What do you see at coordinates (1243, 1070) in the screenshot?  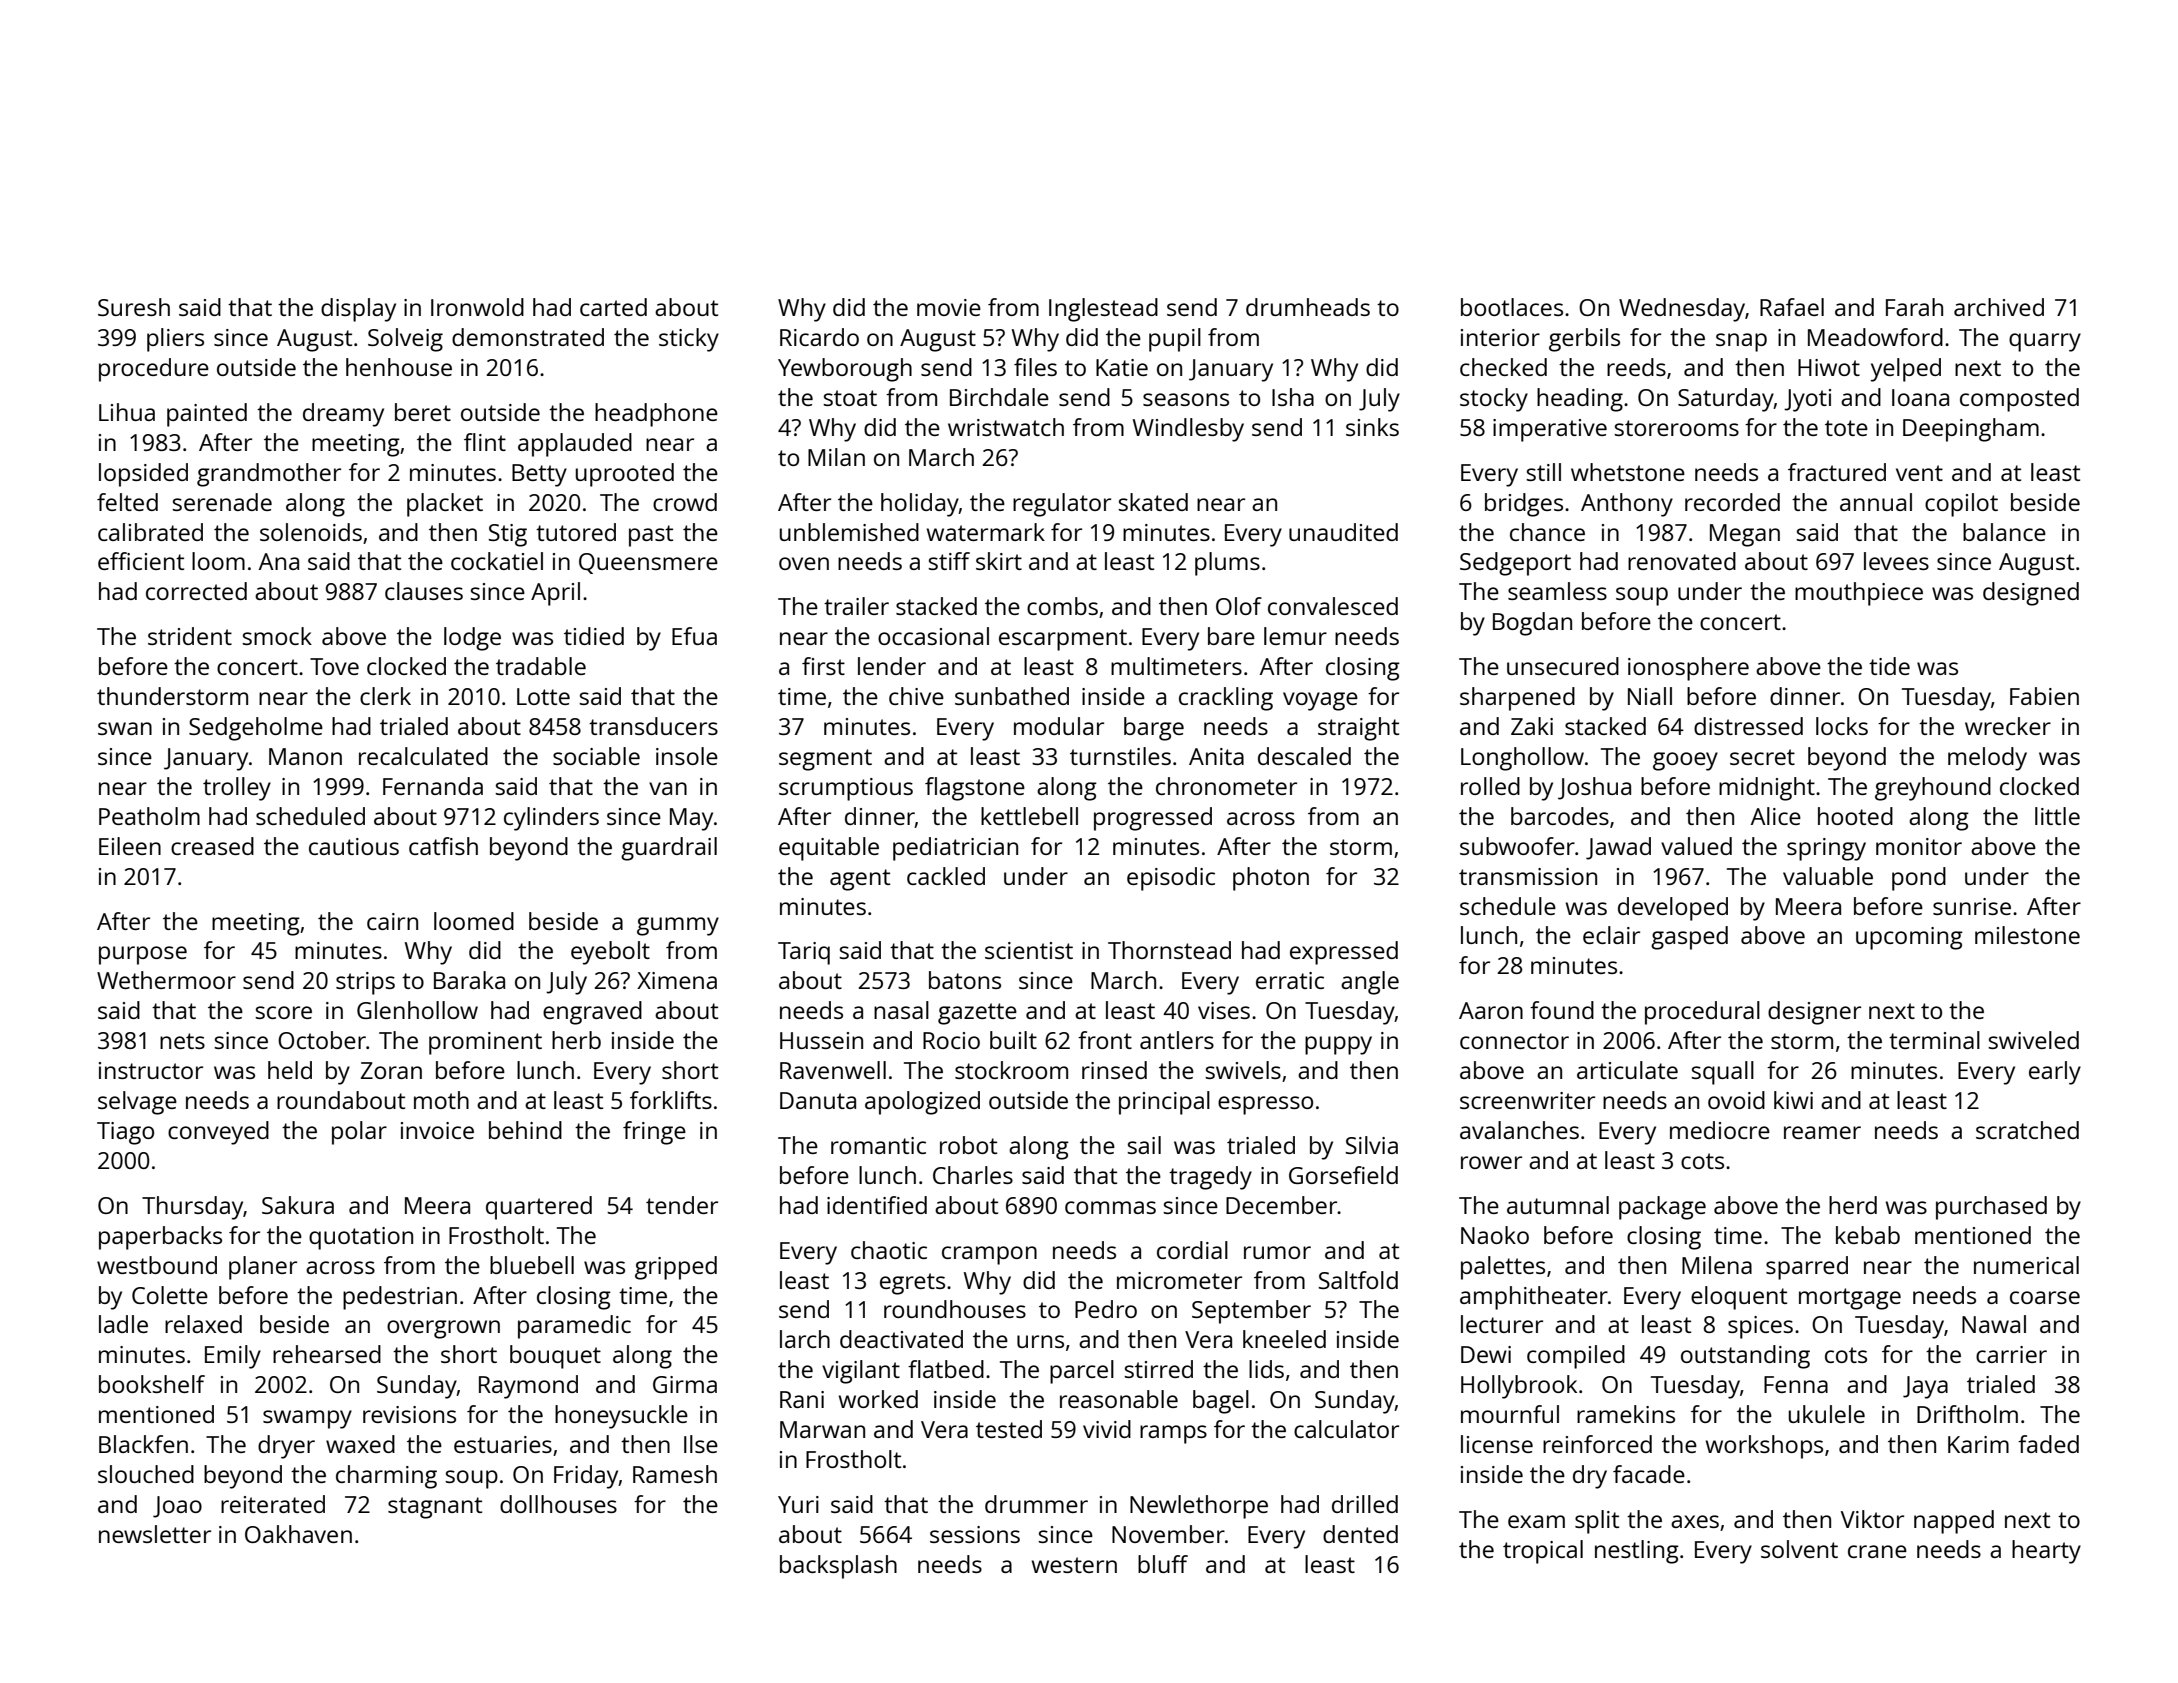 I see `swivels` at bounding box center [1243, 1070].
